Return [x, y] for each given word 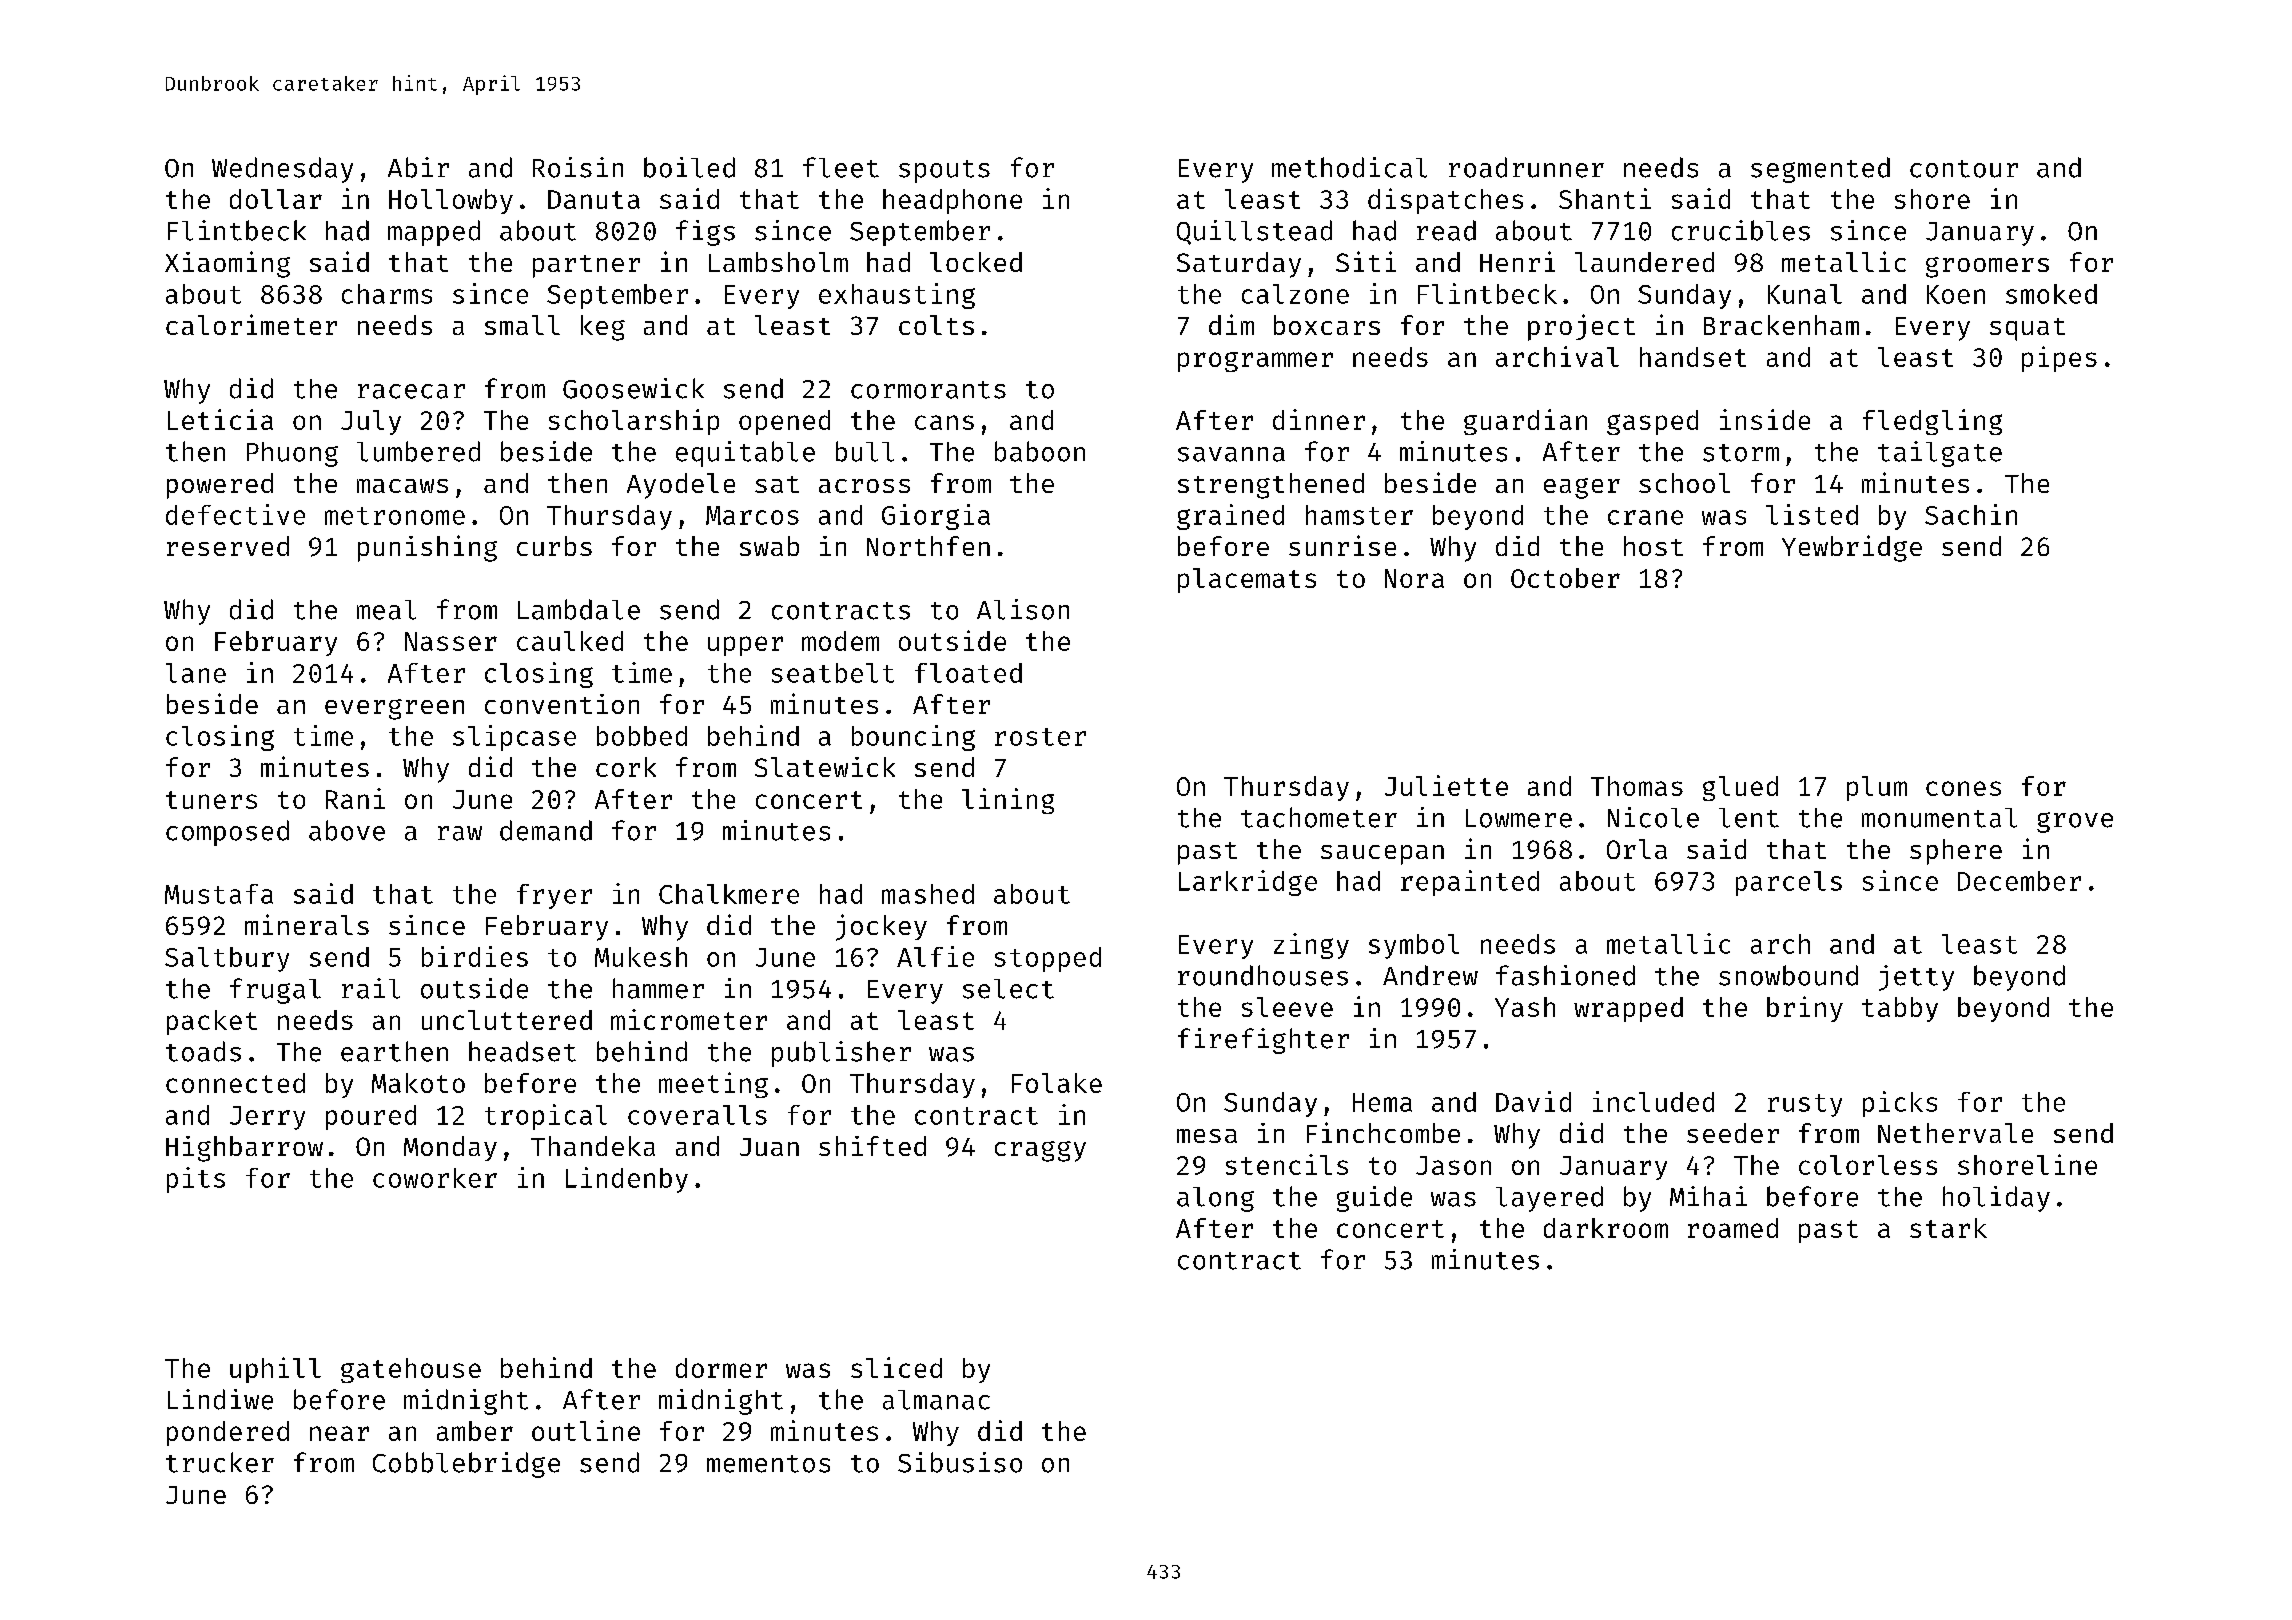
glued [1740, 788]
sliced [896, 1367]
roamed [1733, 1228]
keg [603, 328]
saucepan [1382, 855]
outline [586, 1430]
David [1533, 1101]
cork [626, 767]
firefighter [1263, 1041]
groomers [1987, 267]
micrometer [689, 1019]
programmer [1255, 362]
